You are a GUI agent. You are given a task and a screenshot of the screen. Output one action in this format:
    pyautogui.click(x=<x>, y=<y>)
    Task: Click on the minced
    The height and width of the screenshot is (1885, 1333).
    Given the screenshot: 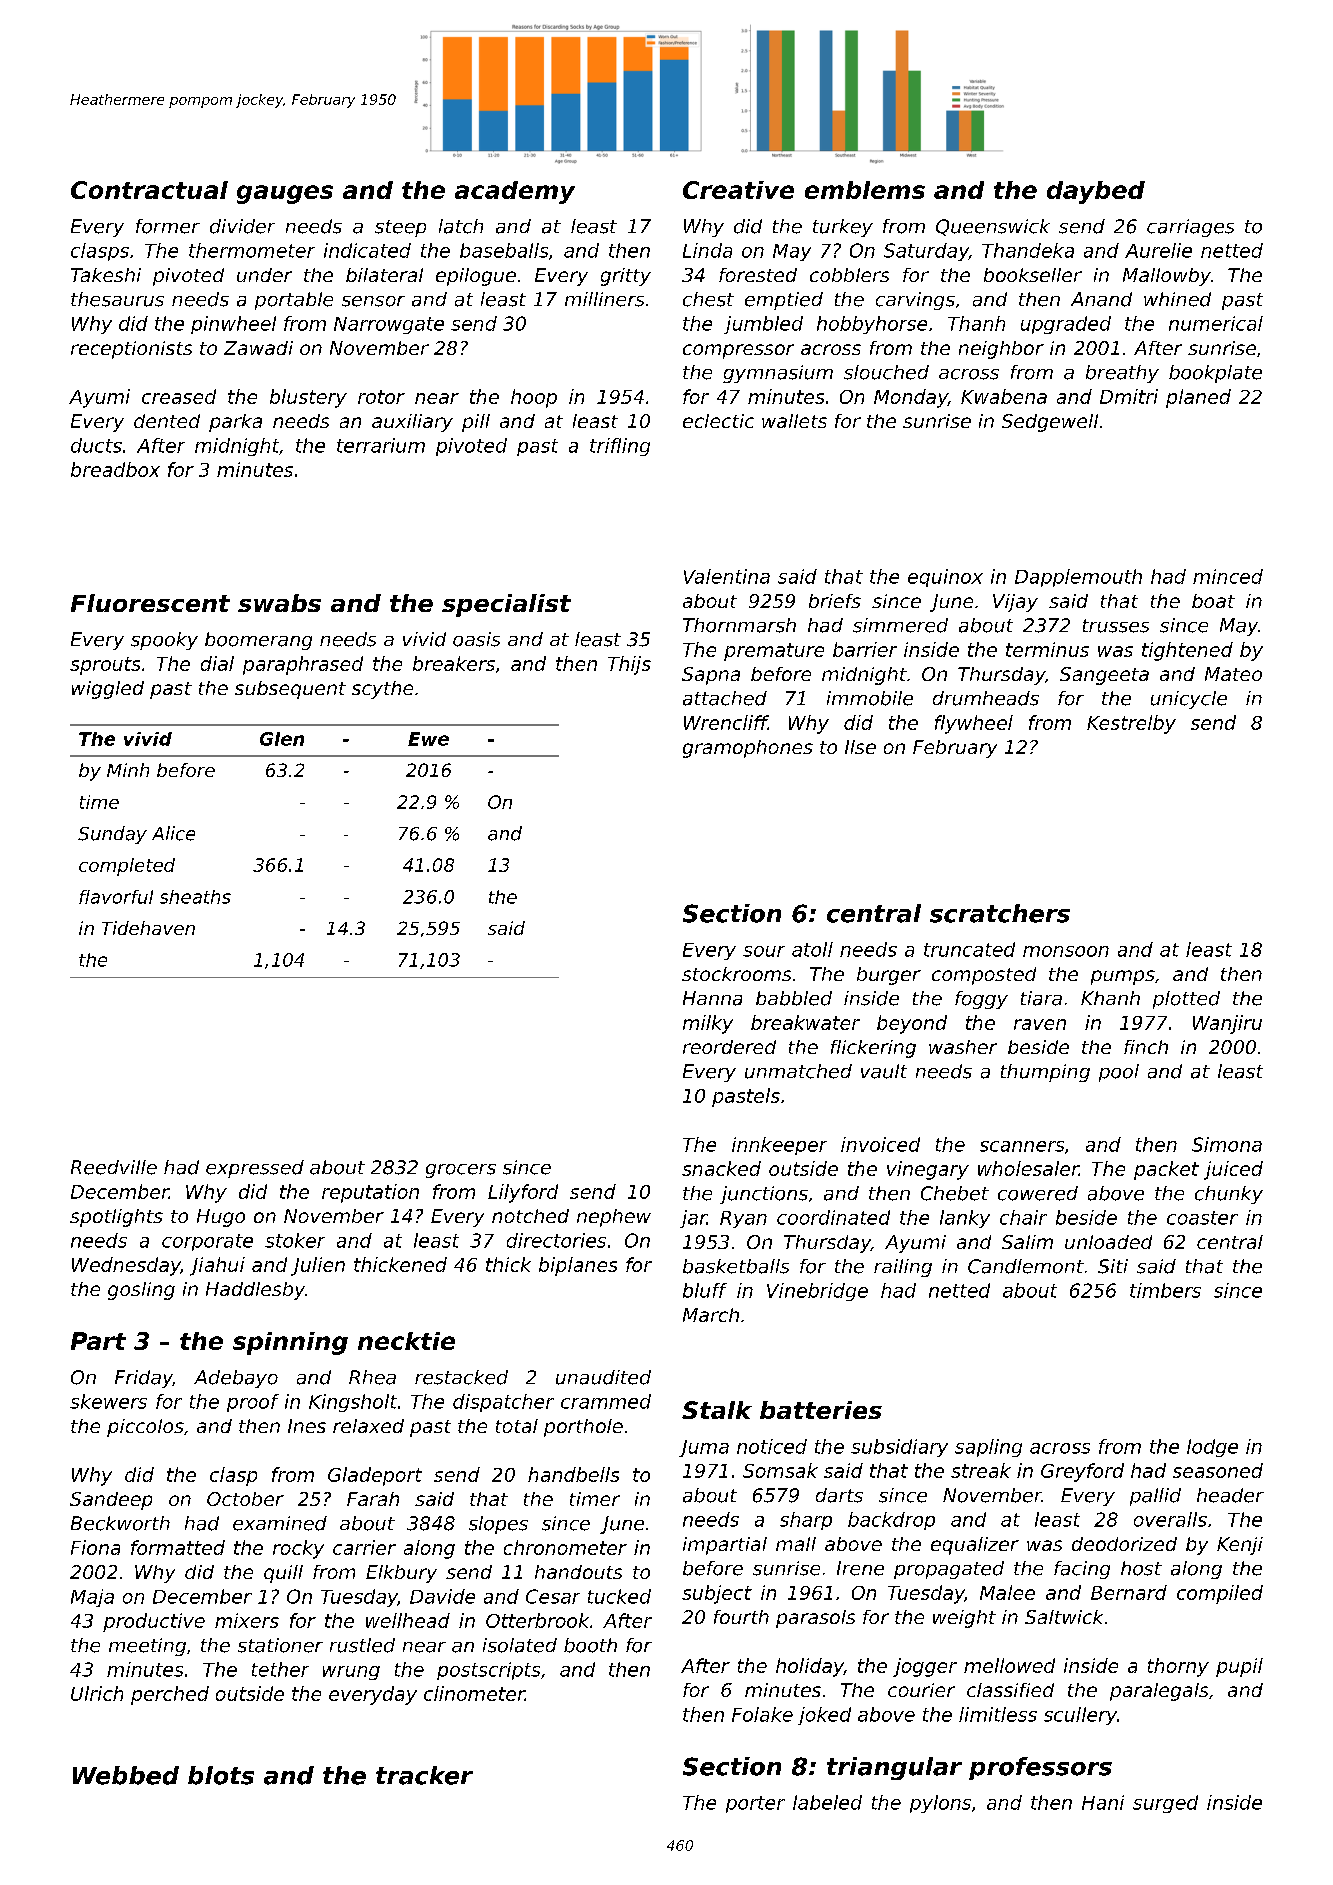 What is the action you would take?
    pyautogui.click(x=1228, y=576)
